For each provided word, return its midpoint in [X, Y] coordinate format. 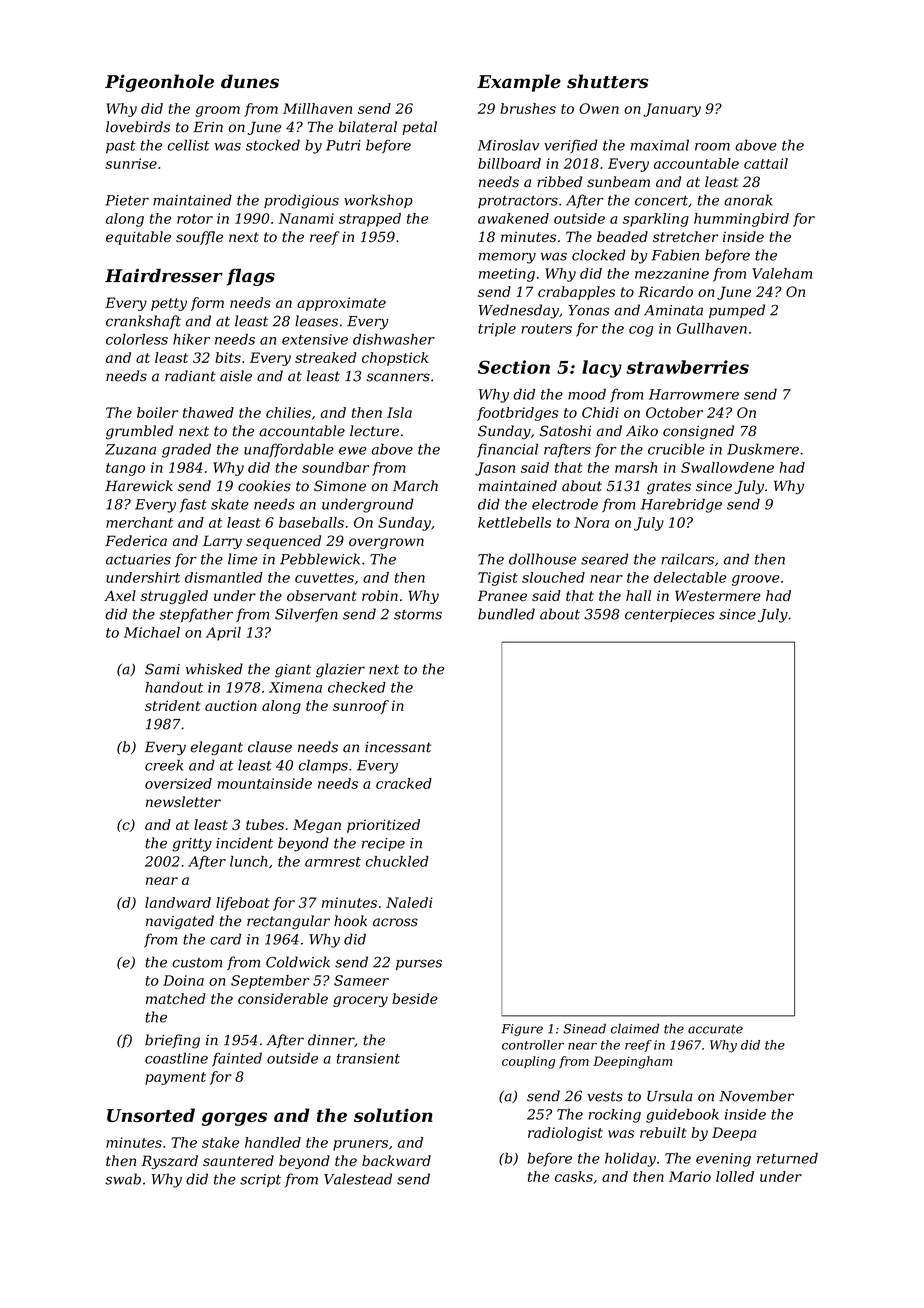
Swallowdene [727, 467]
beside [415, 998]
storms [418, 614]
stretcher [686, 237]
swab [123, 1179]
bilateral [368, 127]
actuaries [138, 559]
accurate [715, 1029]
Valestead [358, 1179]
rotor [195, 219]
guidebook [682, 1116]
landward [178, 902]
